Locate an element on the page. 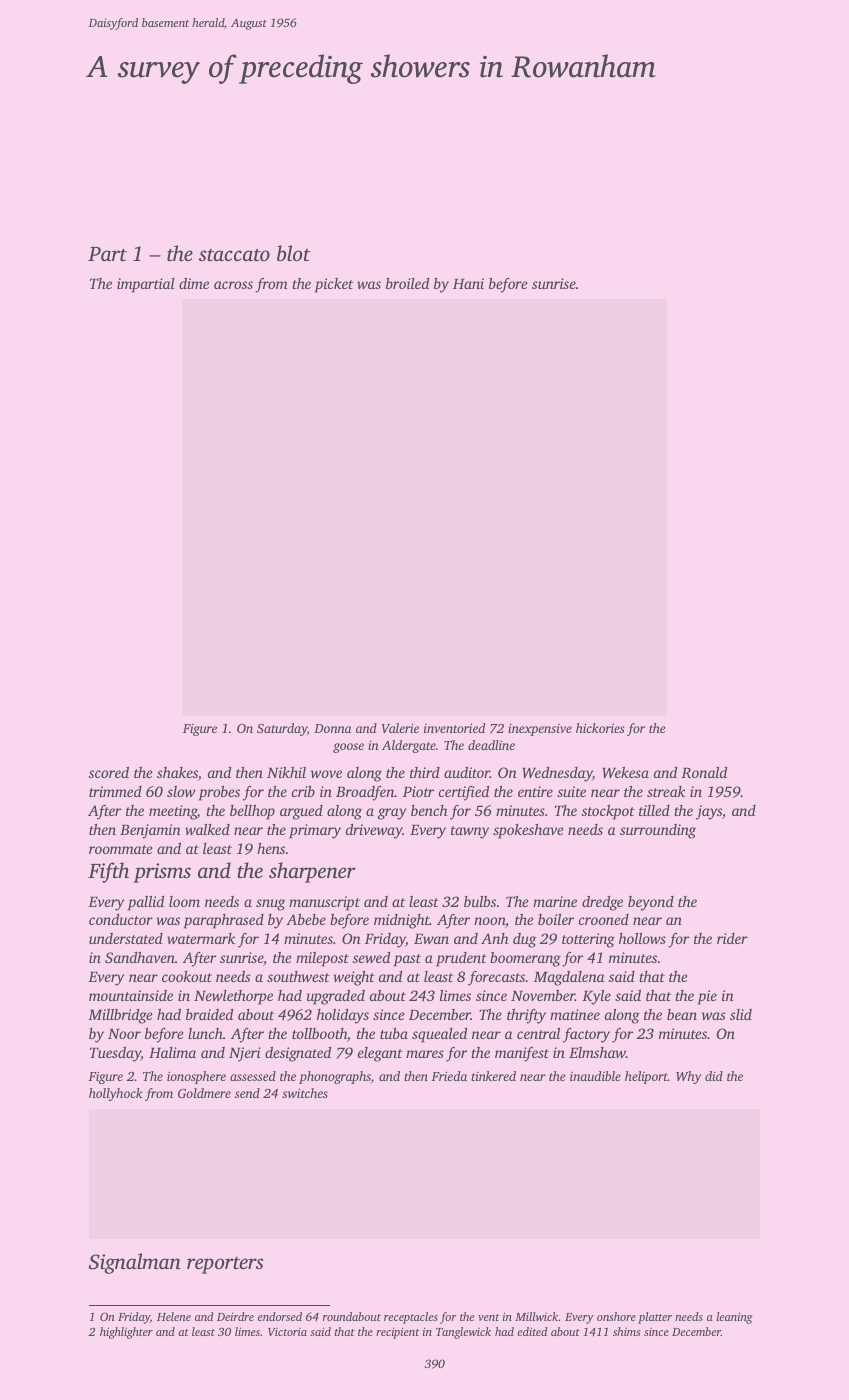 The image size is (849, 1400). Victoria is located at coordinates (287, 1332).
